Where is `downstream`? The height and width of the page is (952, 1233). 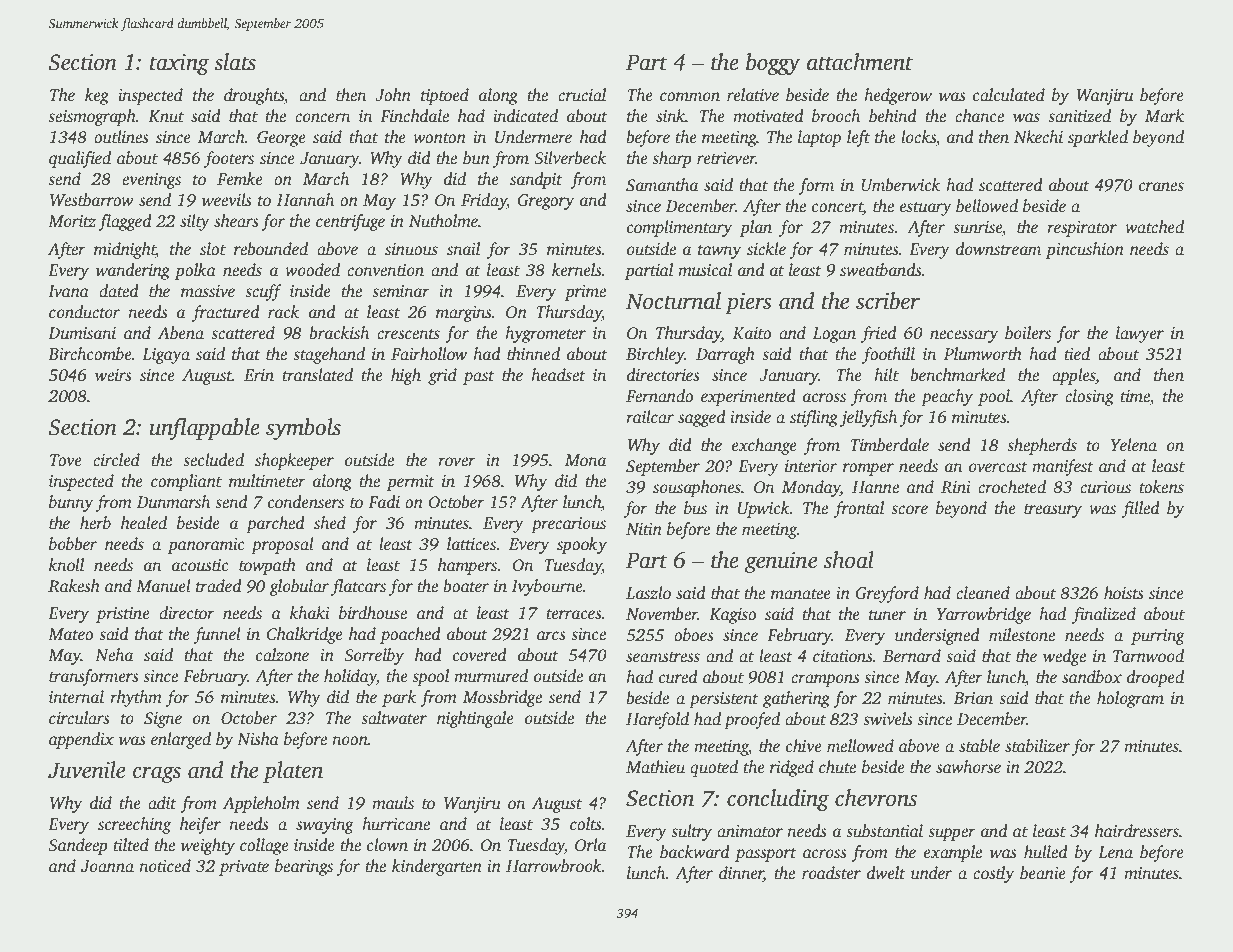 downstream is located at coordinates (998, 249).
